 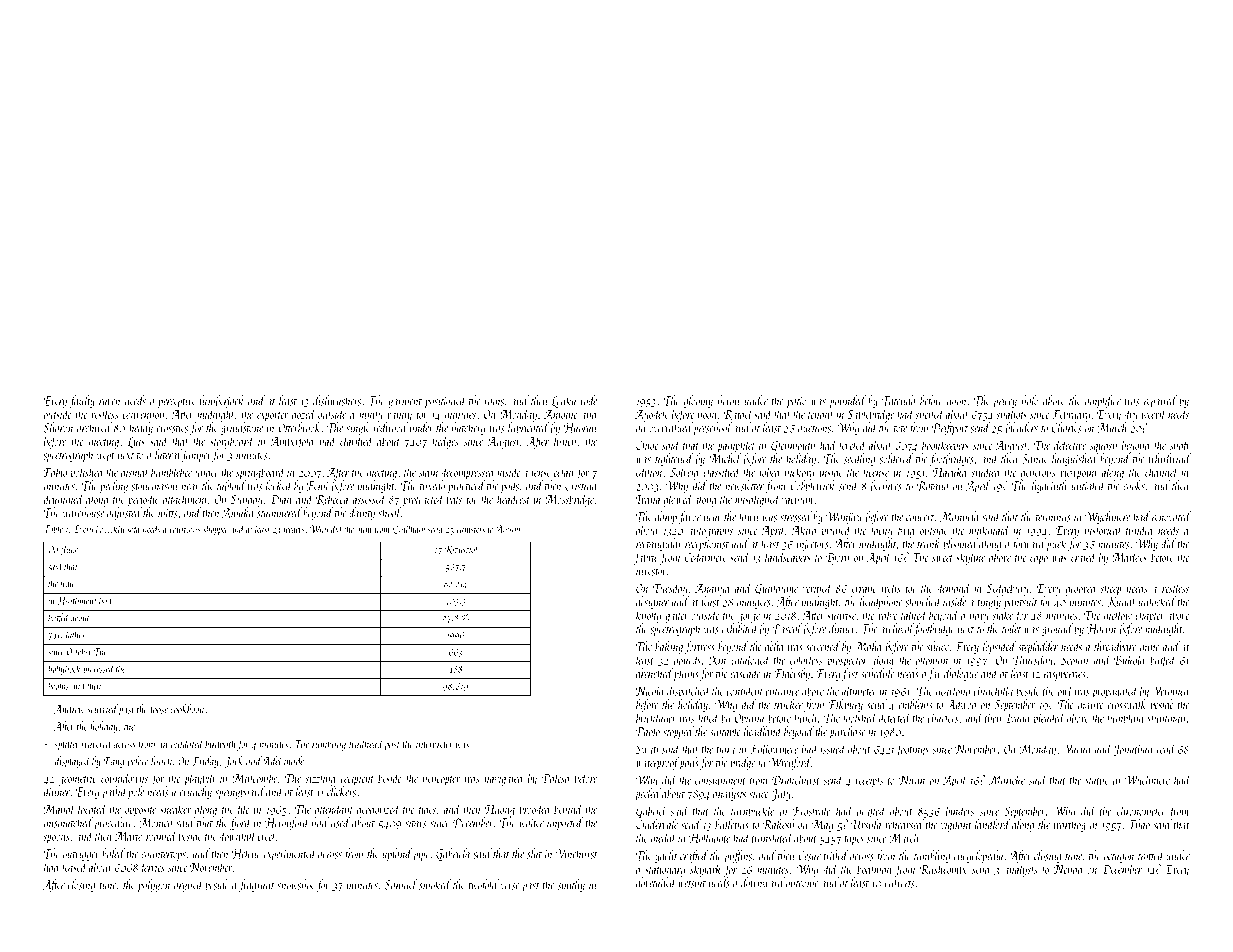 What do you see at coordinates (802, 884) in the screenshot?
I see `outcome` at bounding box center [802, 884].
